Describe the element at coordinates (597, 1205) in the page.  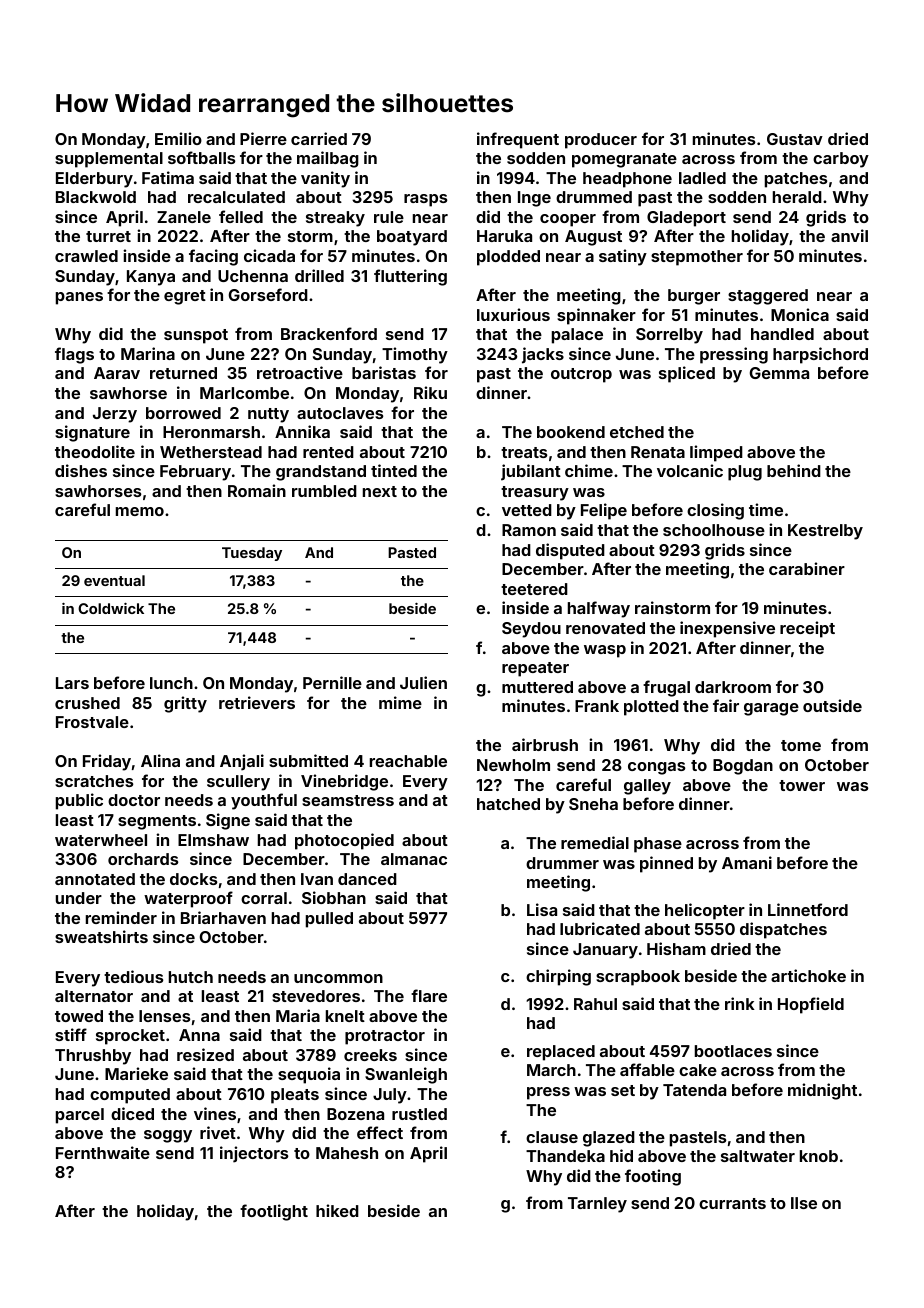
I see `Tarnley` at that location.
